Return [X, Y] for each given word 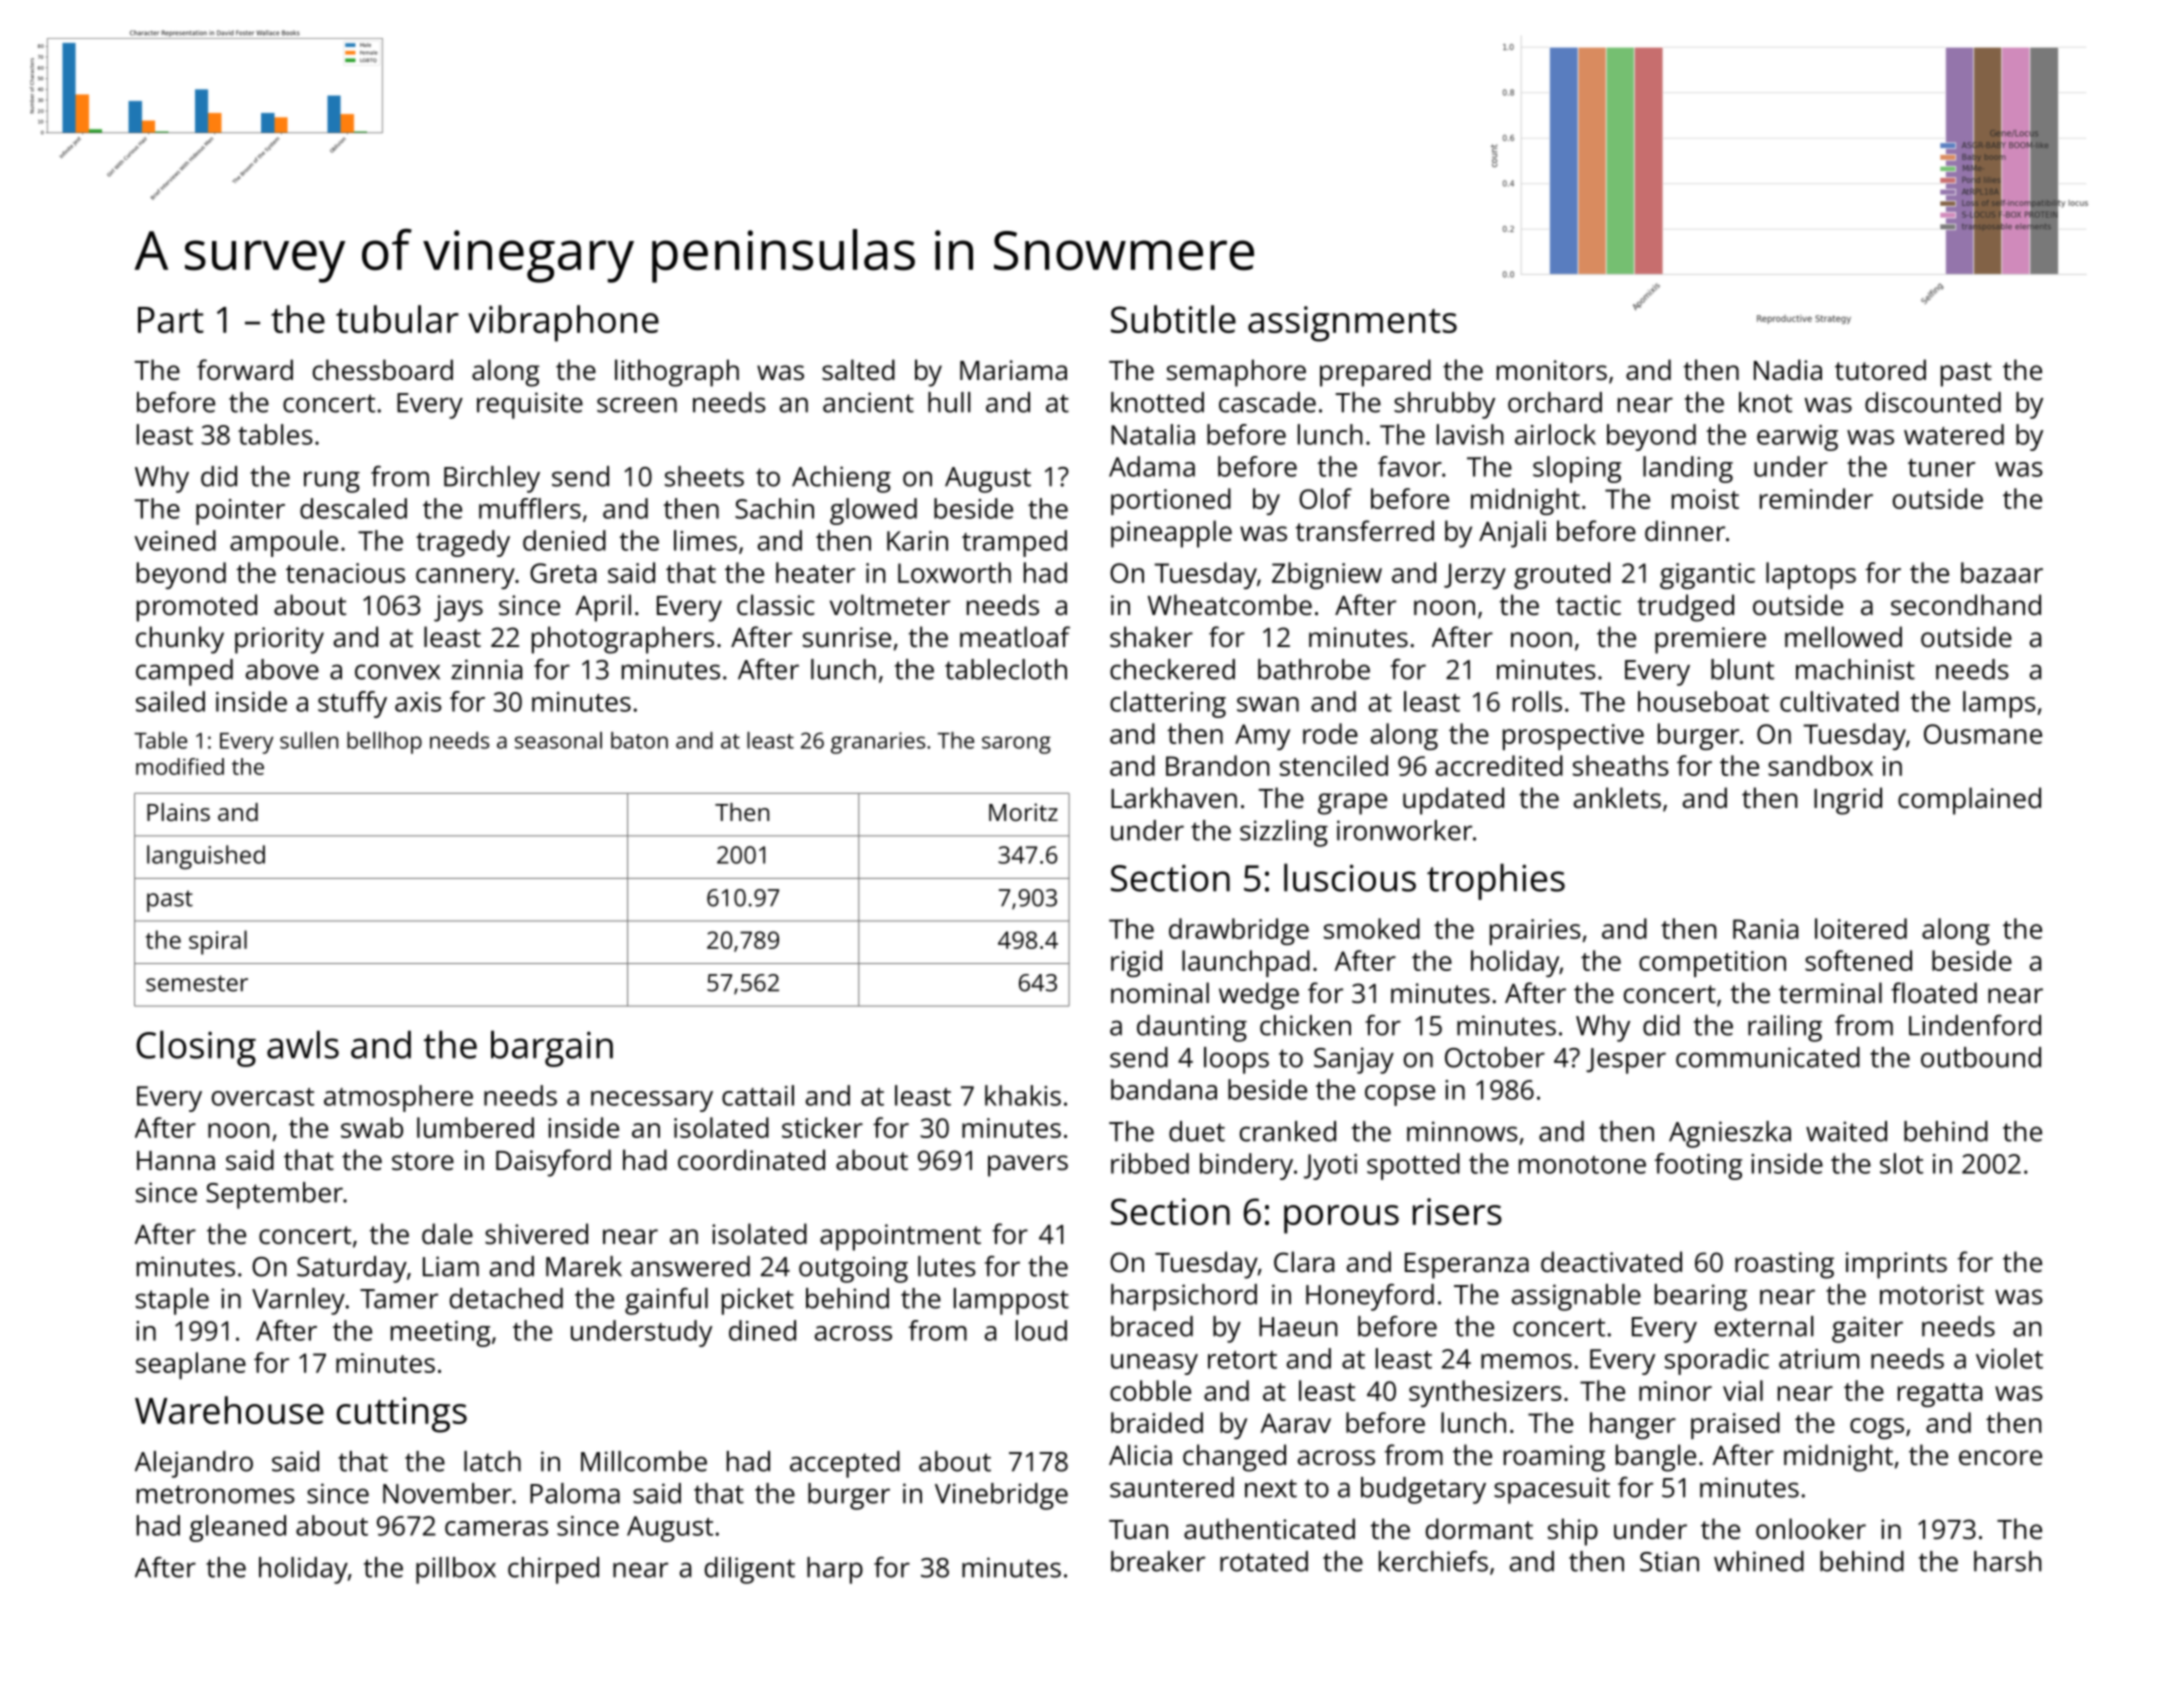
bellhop [384, 743]
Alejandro [194, 1464]
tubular [397, 319]
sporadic [1717, 1361]
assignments [1352, 324]
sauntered [1172, 1487]
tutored [1880, 369]
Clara [1304, 1262]
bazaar [2002, 572]
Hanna [176, 1160]
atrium [1819, 1359]
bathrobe [1314, 669]
